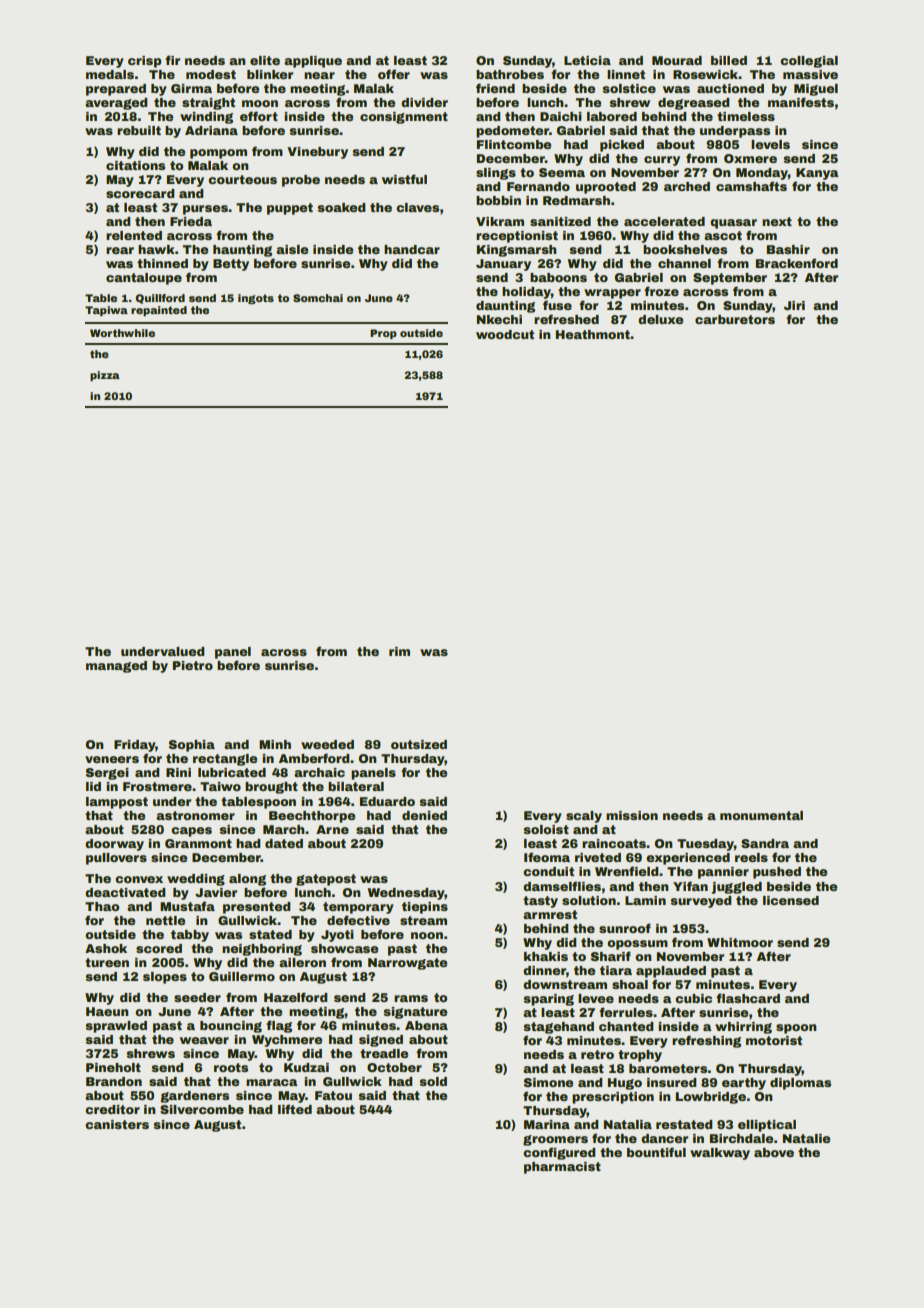 The image size is (924, 1308). I want to click on monumental, so click(761, 815).
